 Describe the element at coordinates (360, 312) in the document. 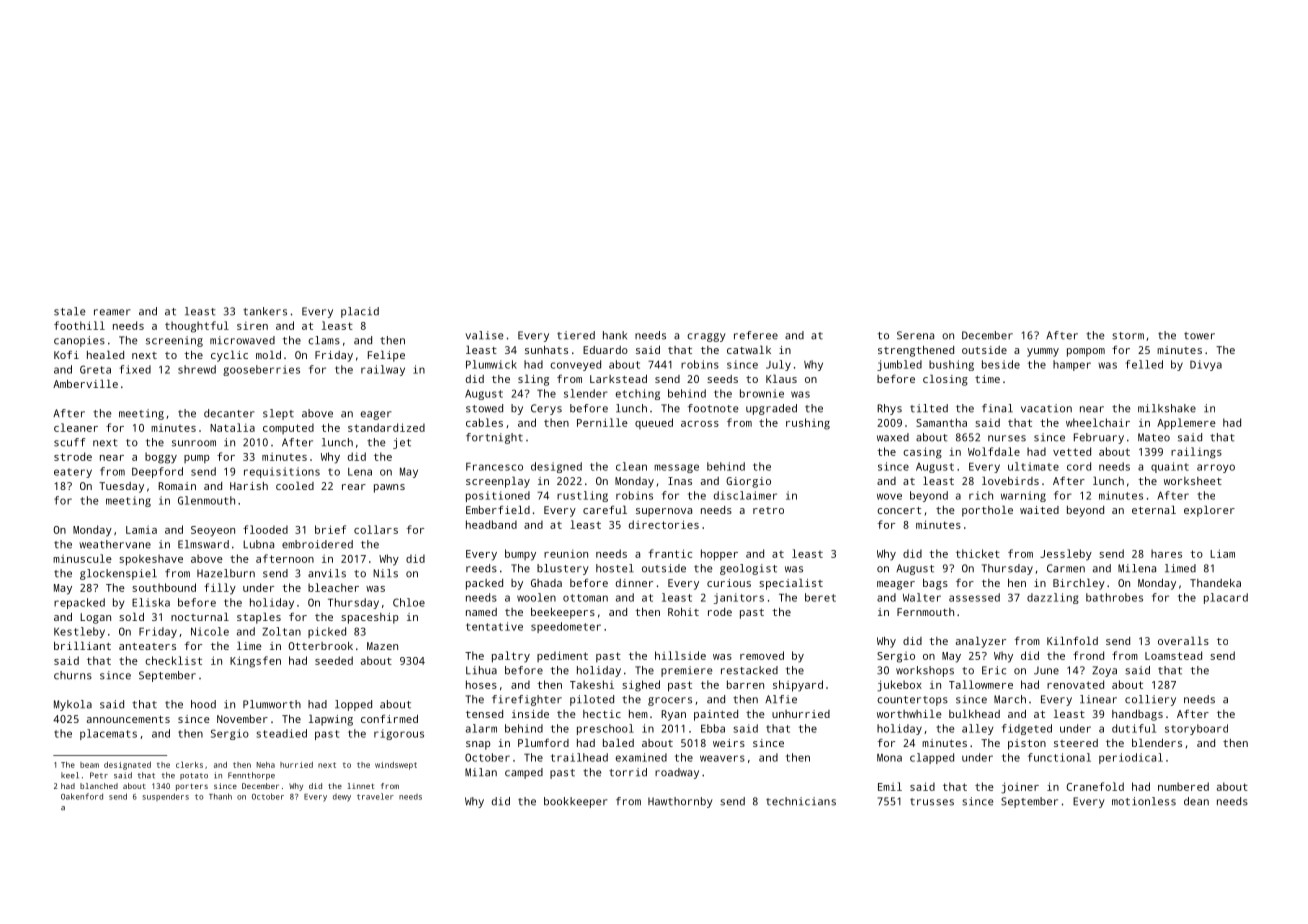

I see `placid` at that location.
